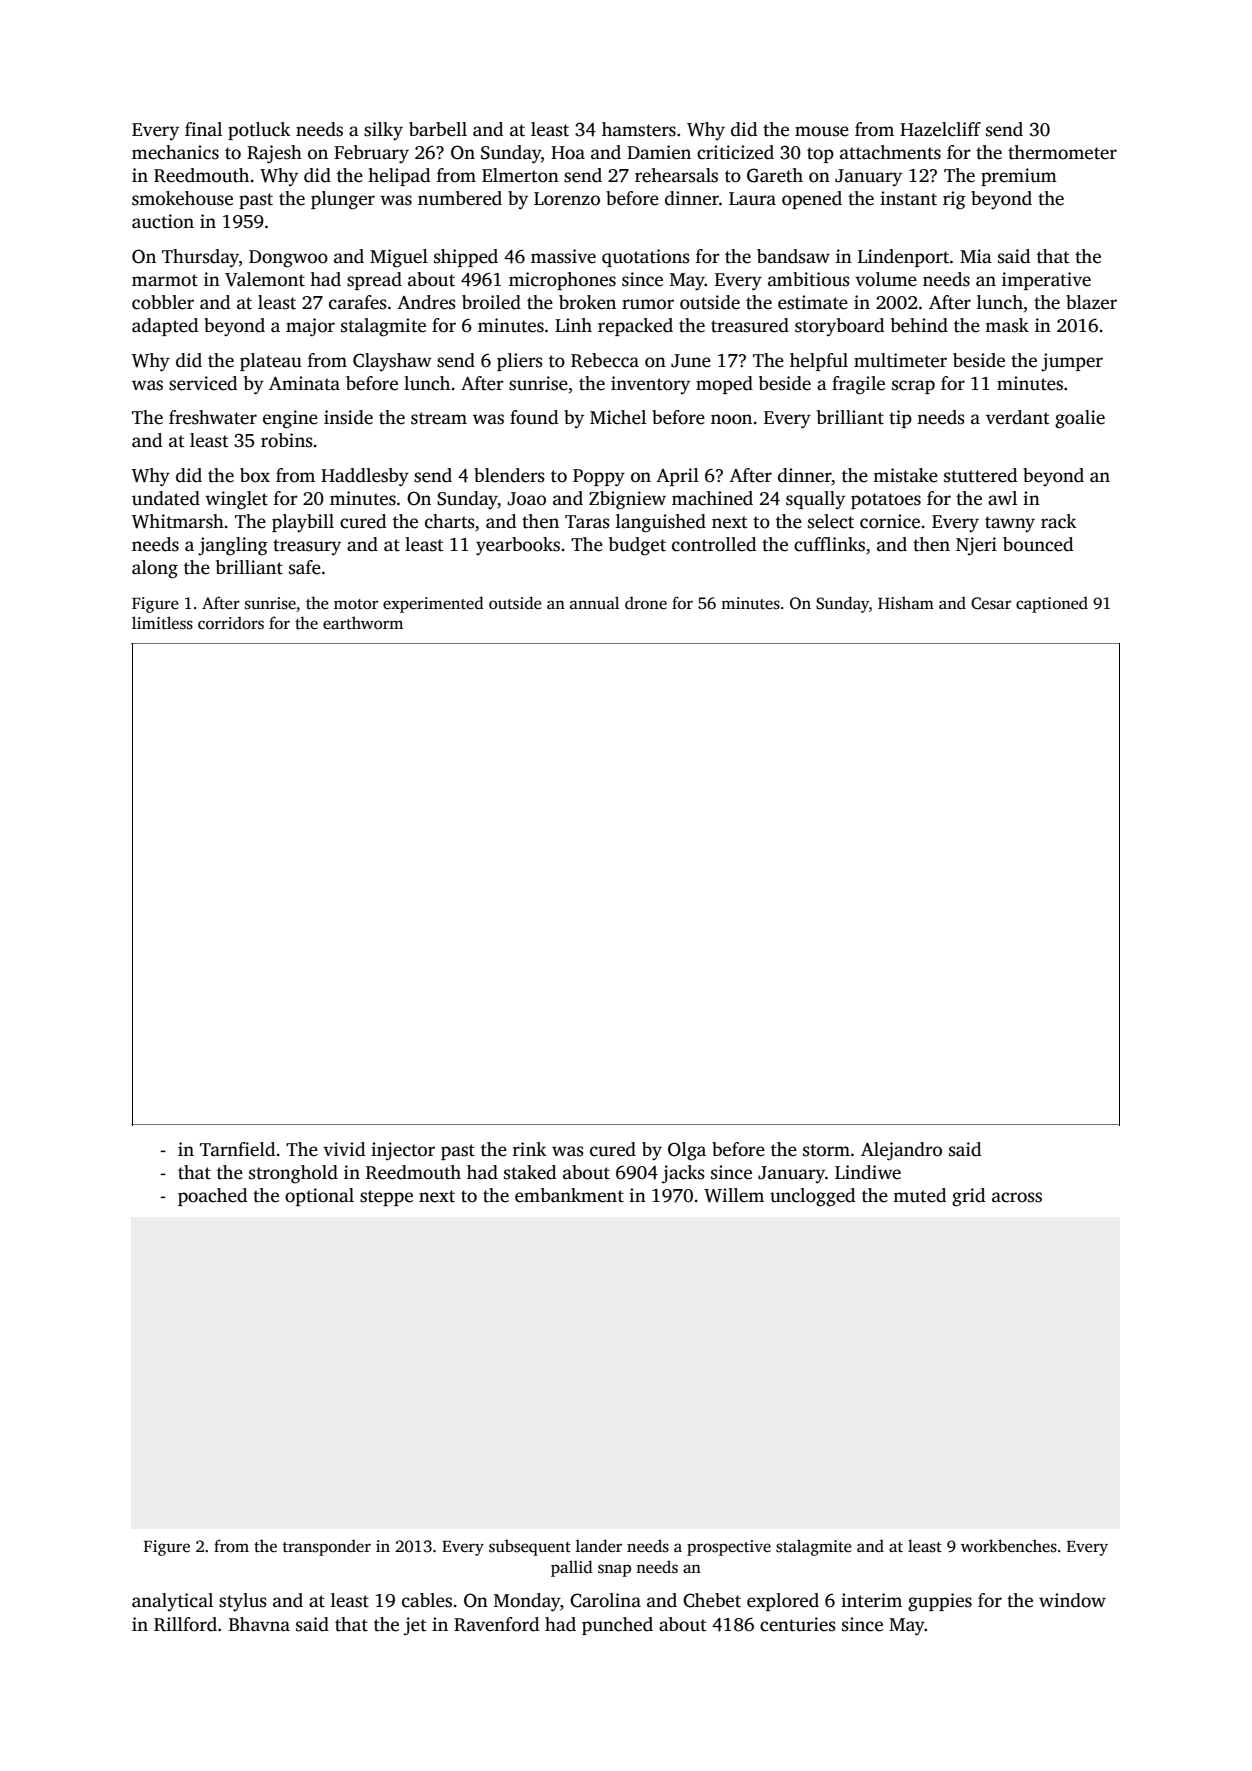 The image size is (1252, 1771). I want to click on workbenches, so click(1009, 1546).
